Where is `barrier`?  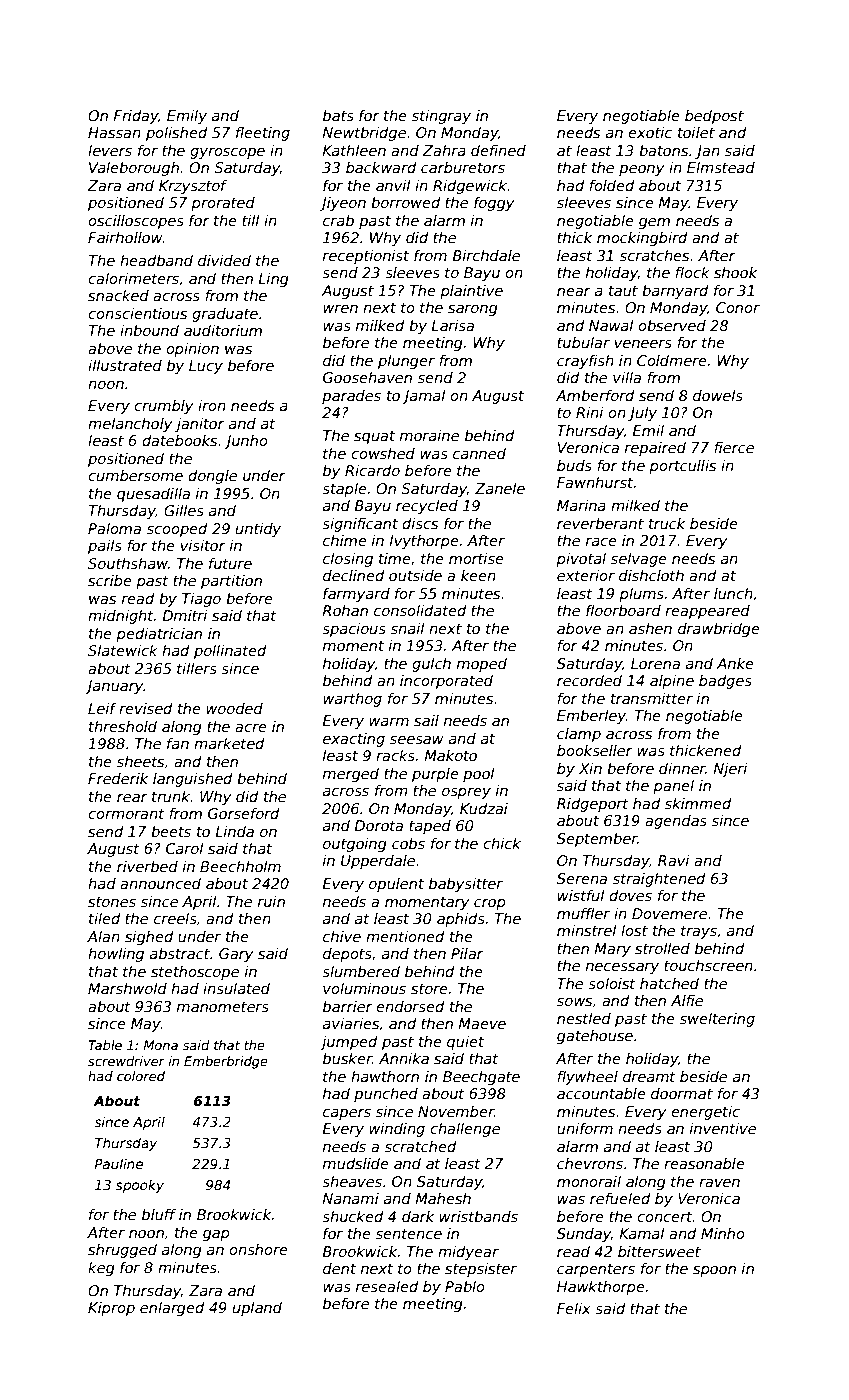 barrier is located at coordinates (348, 1006).
